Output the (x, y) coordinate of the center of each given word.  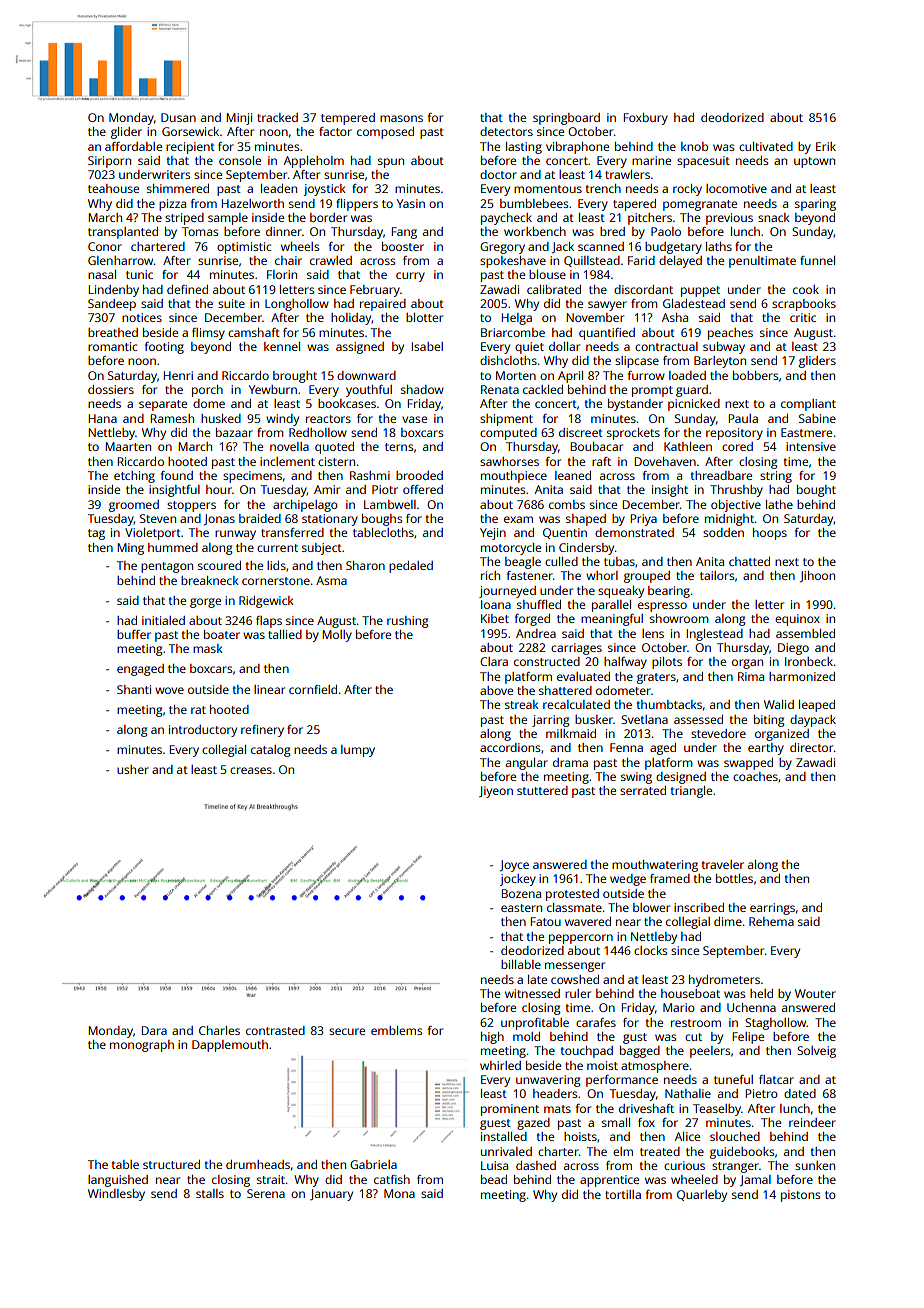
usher (133, 769)
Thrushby (736, 491)
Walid (779, 704)
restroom (696, 1023)
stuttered (542, 790)
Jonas (219, 519)
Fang (404, 233)
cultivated (766, 146)
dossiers (111, 389)
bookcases (347, 403)
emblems (396, 1030)
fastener (530, 575)
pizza (172, 205)
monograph (142, 1046)
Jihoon (817, 576)
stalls (210, 1193)
